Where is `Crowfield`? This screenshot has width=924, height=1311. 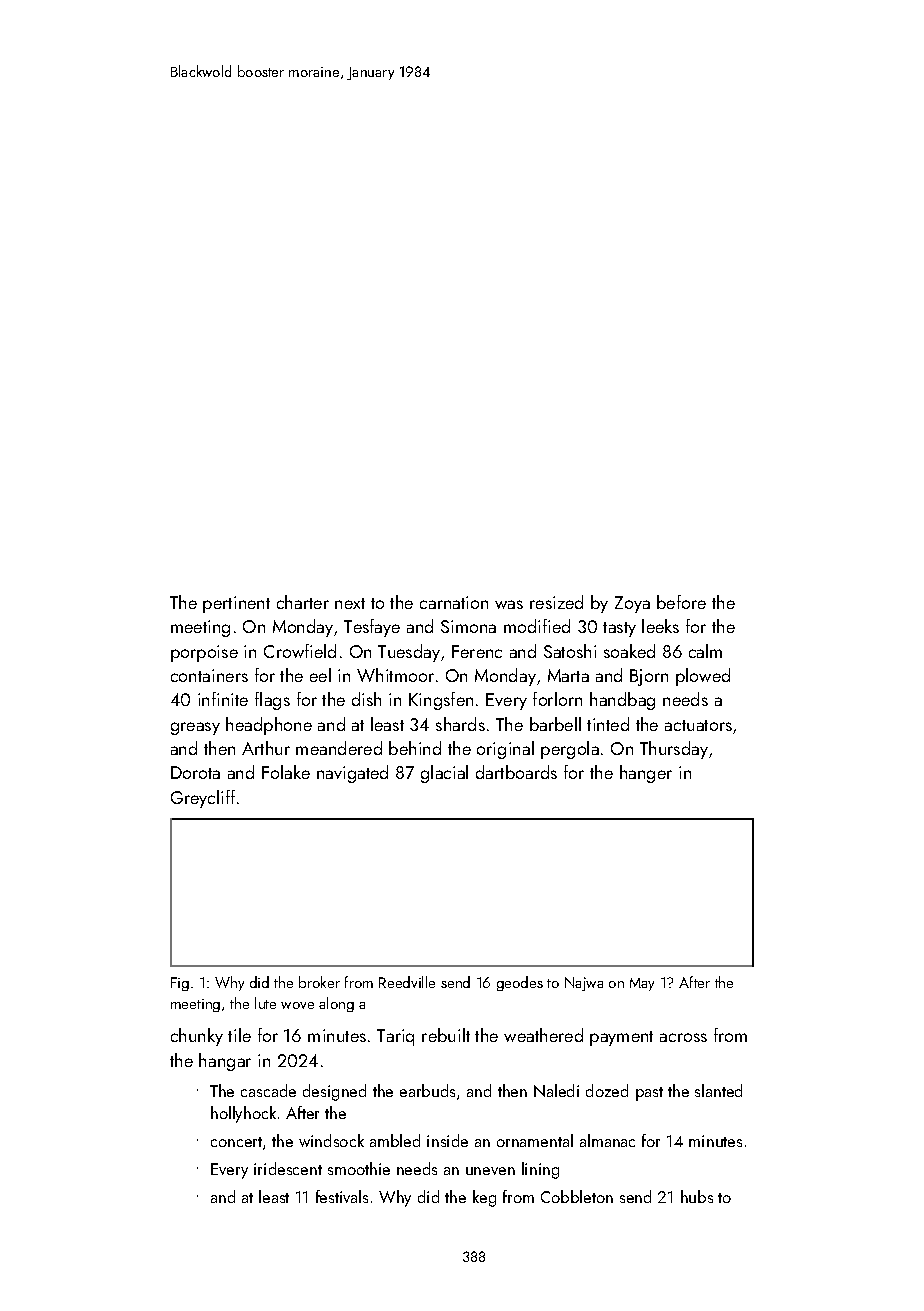
Crowfield is located at coordinates (300, 651).
